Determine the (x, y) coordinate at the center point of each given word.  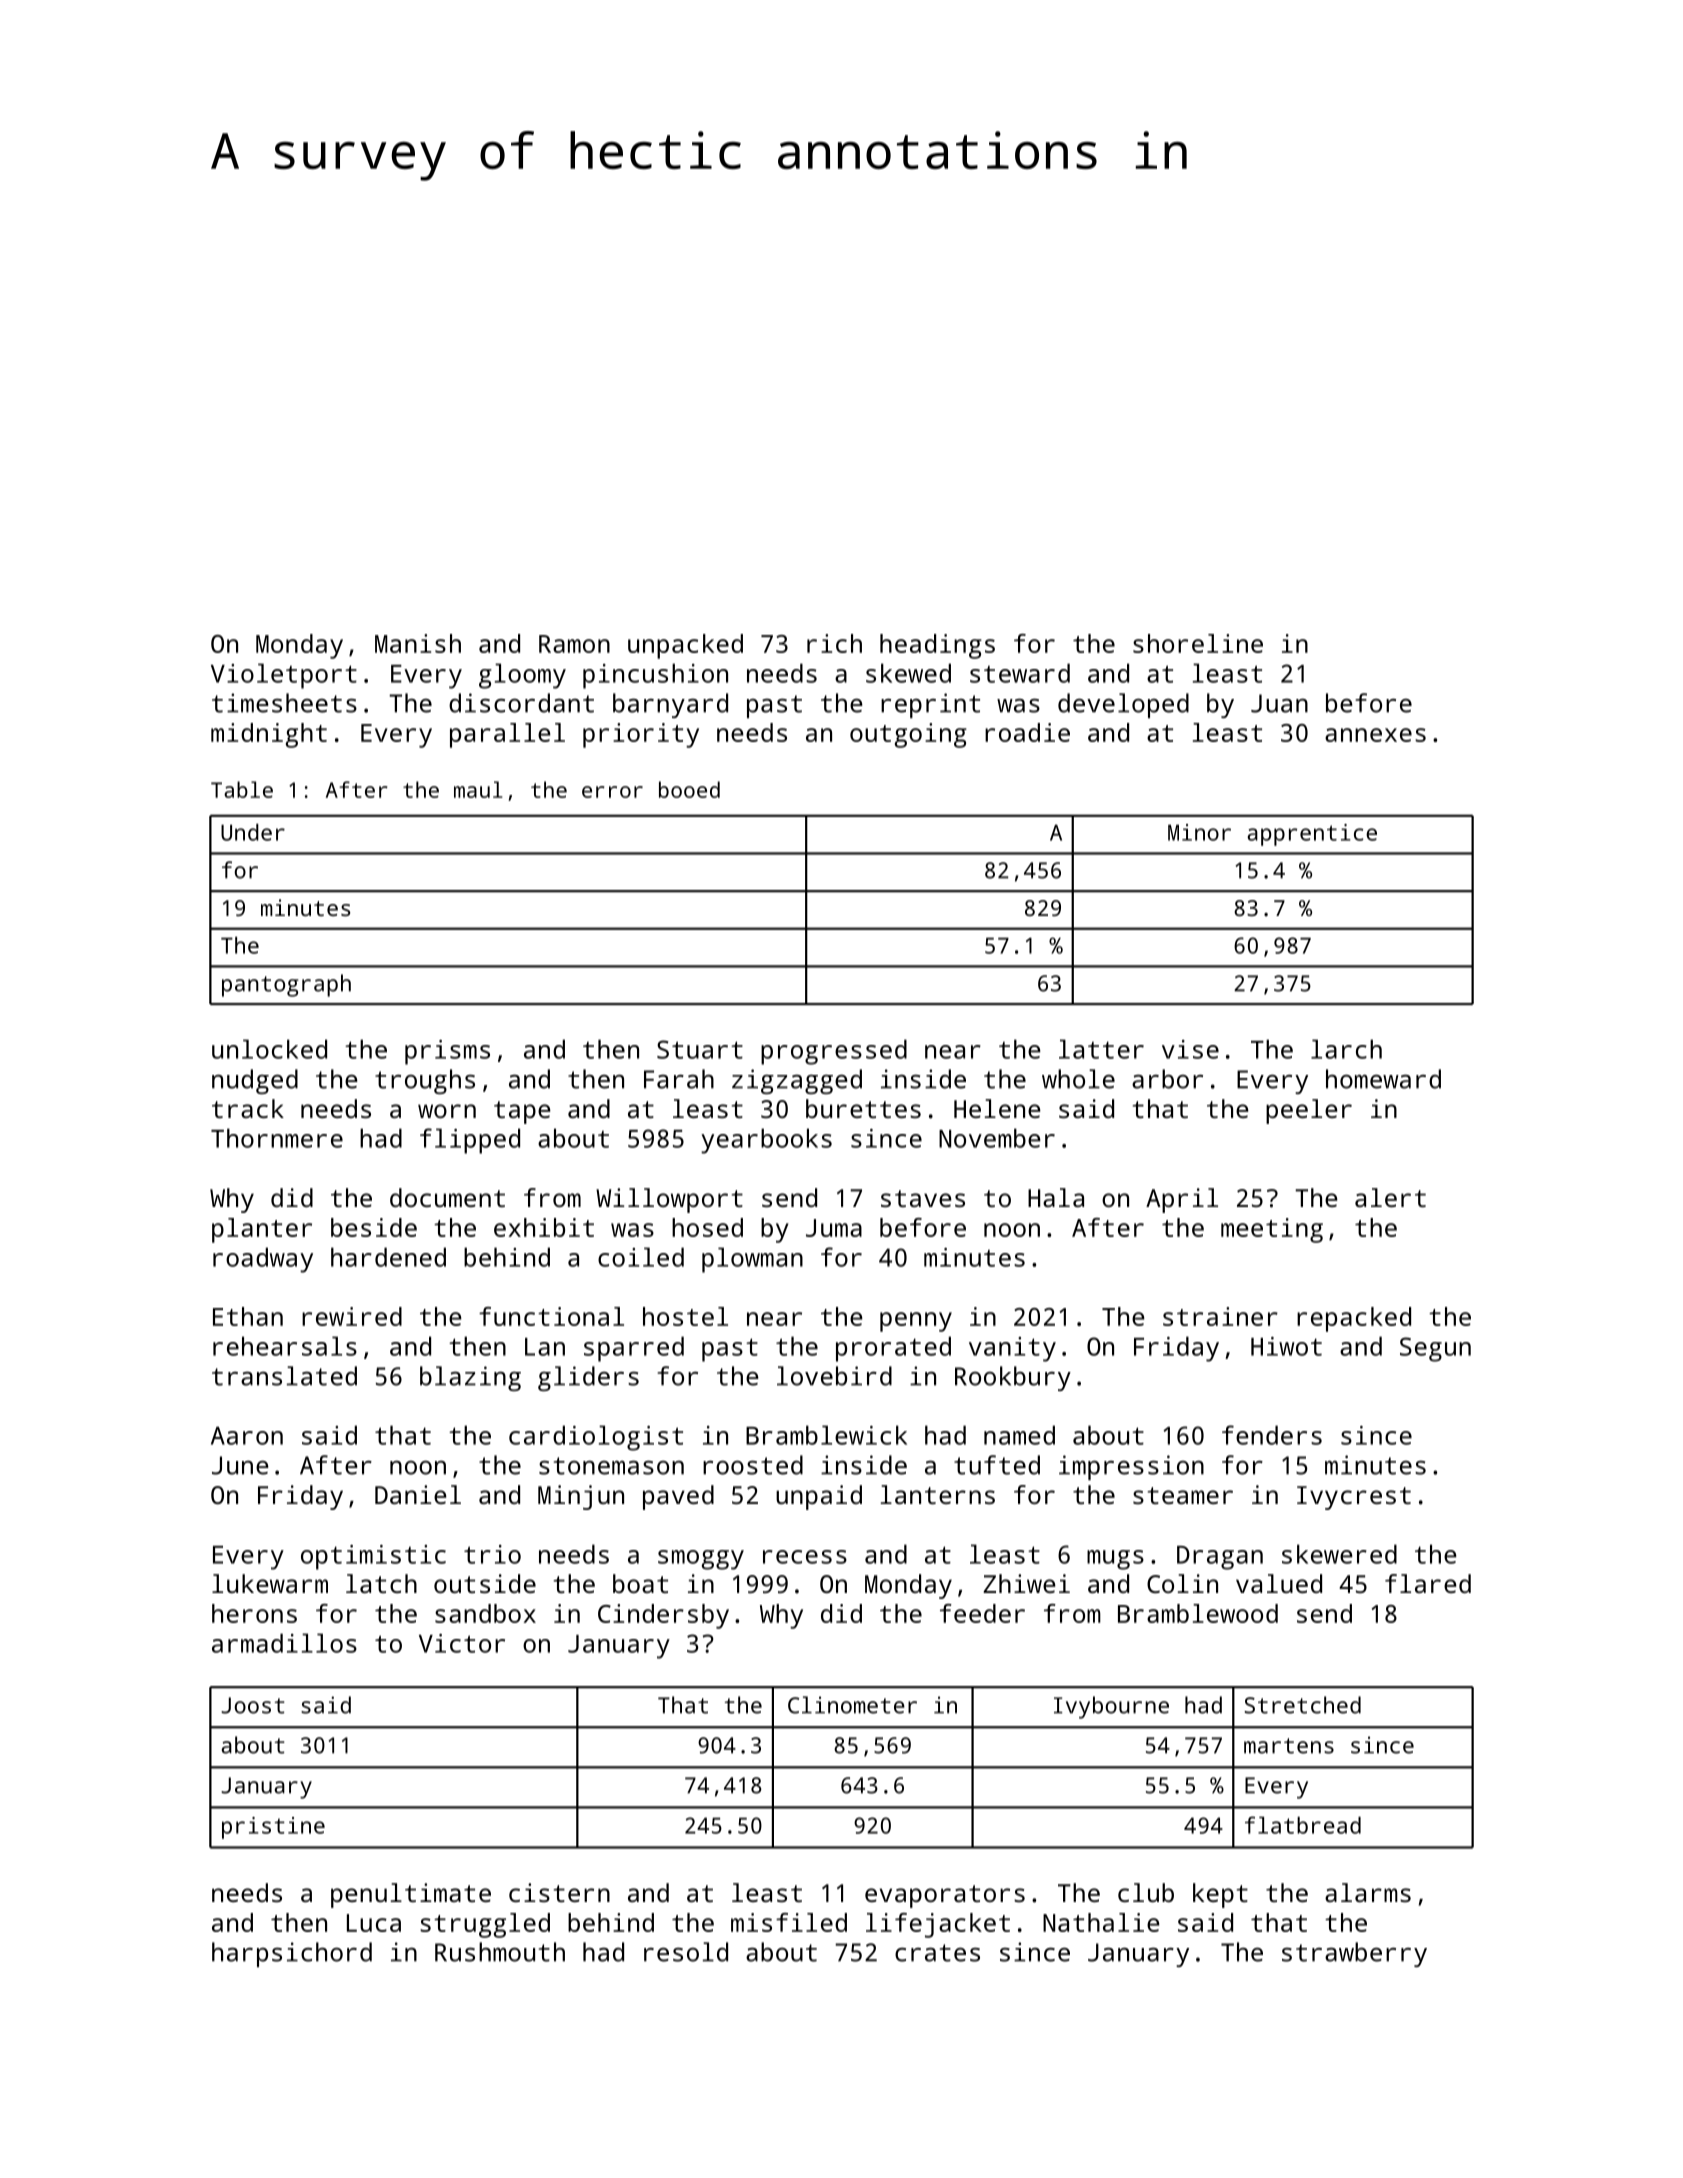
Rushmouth (500, 1952)
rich (834, 643)
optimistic (373, 1557)
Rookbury (1013, 1378)
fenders (1272, 1435)
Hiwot (1286, 1346)
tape (522, 1112)
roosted (753, 1465)
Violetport (284, 676)
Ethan (248, 1316)
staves (923, 1198)
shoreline (1198, 643)
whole (1078, 1079)
